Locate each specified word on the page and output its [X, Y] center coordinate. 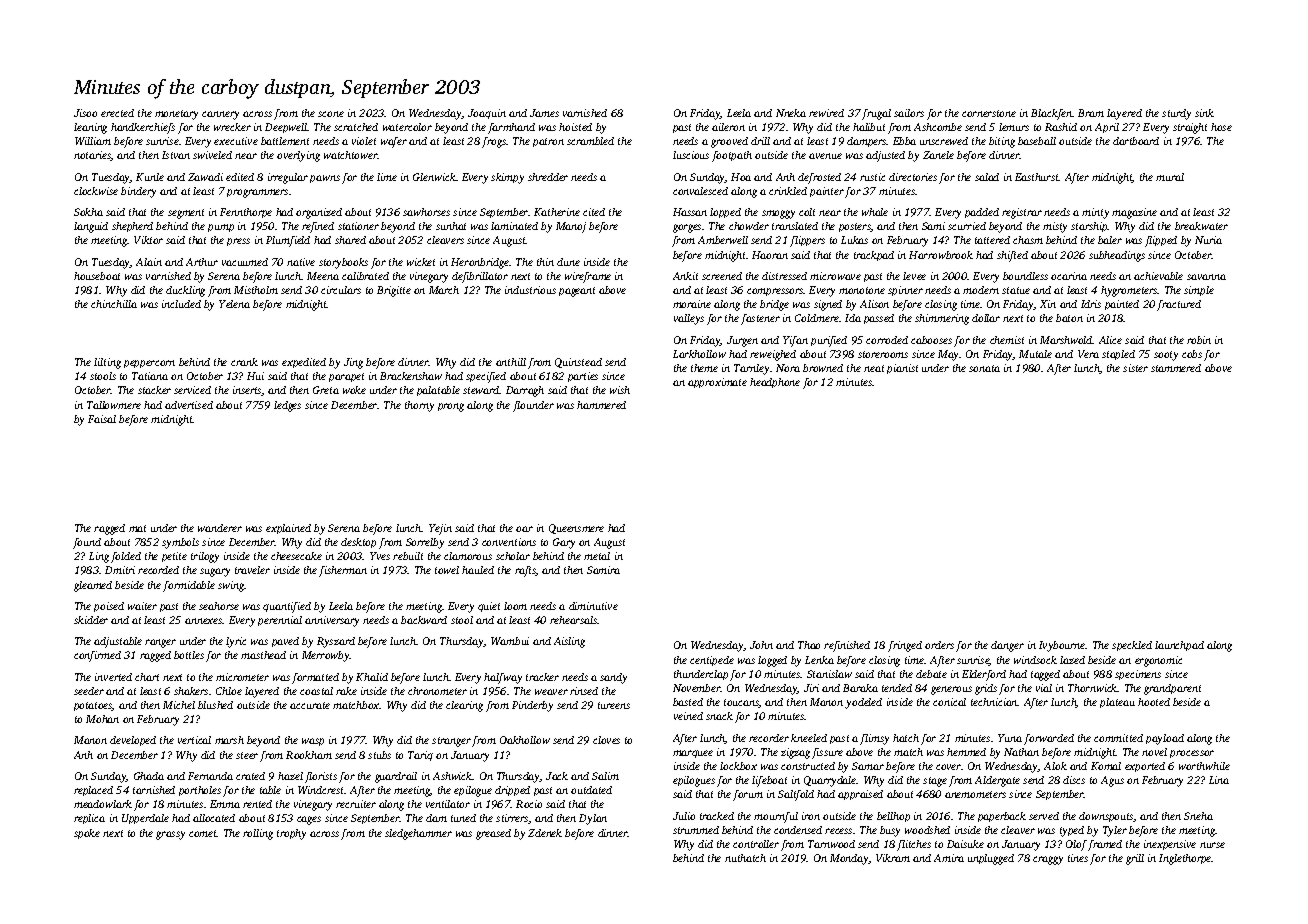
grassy [170, 835]
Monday [849, 859]
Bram [1091, 113]
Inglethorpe [1185, 859]
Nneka [791, 113]
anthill [511, 362]
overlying [298, 156]
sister [1135, 368]
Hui [255, 376]
